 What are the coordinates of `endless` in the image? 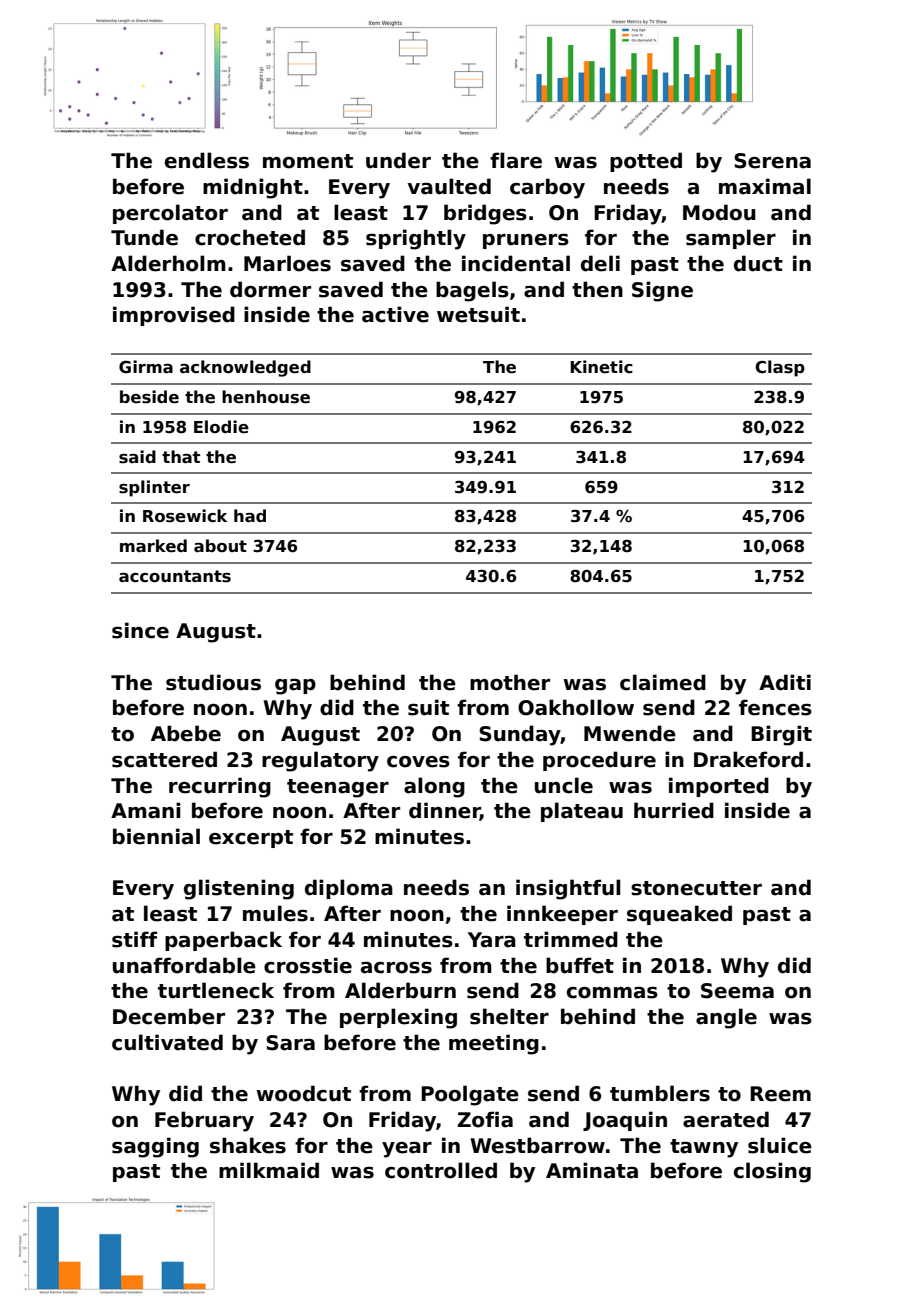 It's located at (207, 160).
